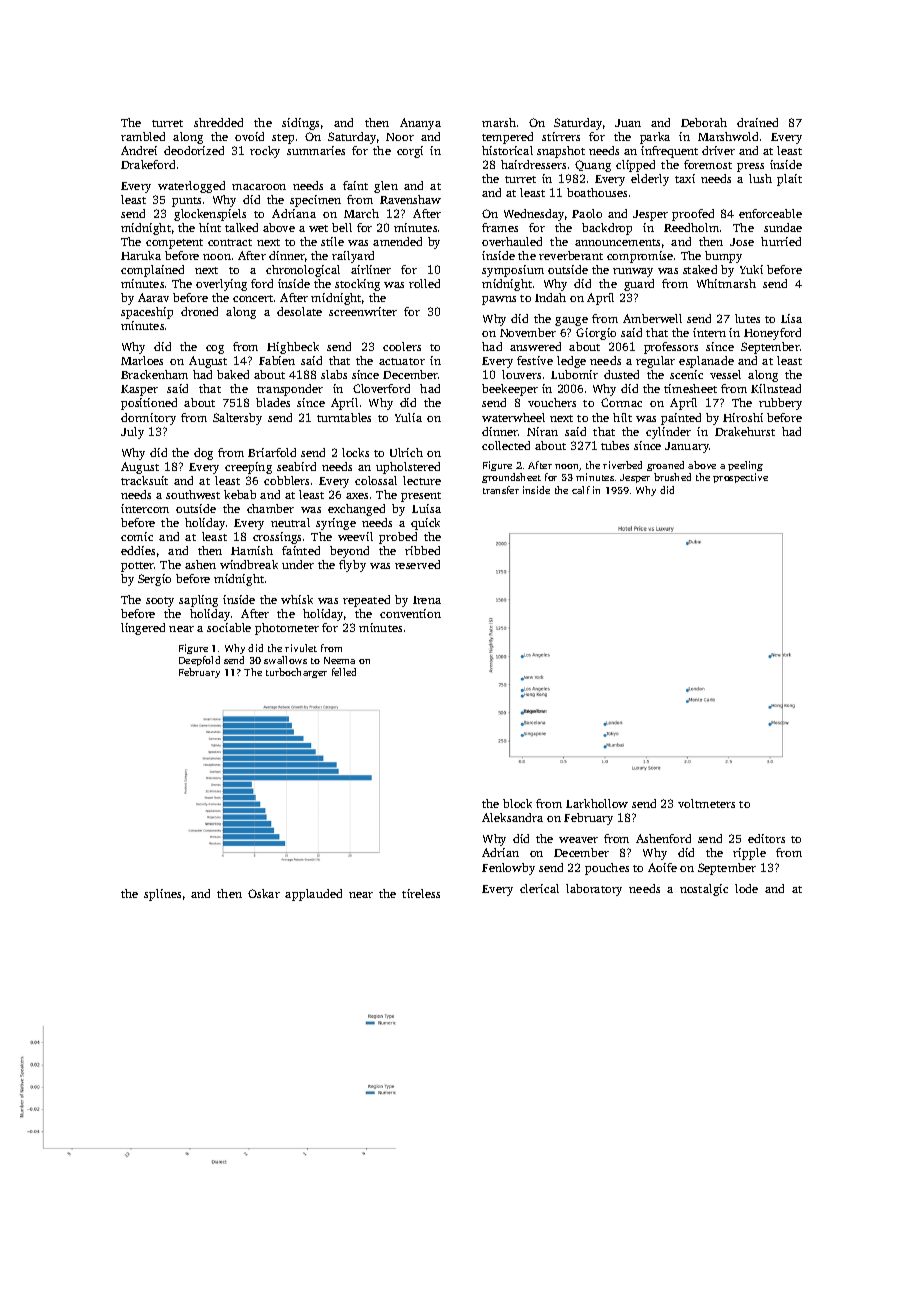  I want to click on Juan, so click(628, 123).
